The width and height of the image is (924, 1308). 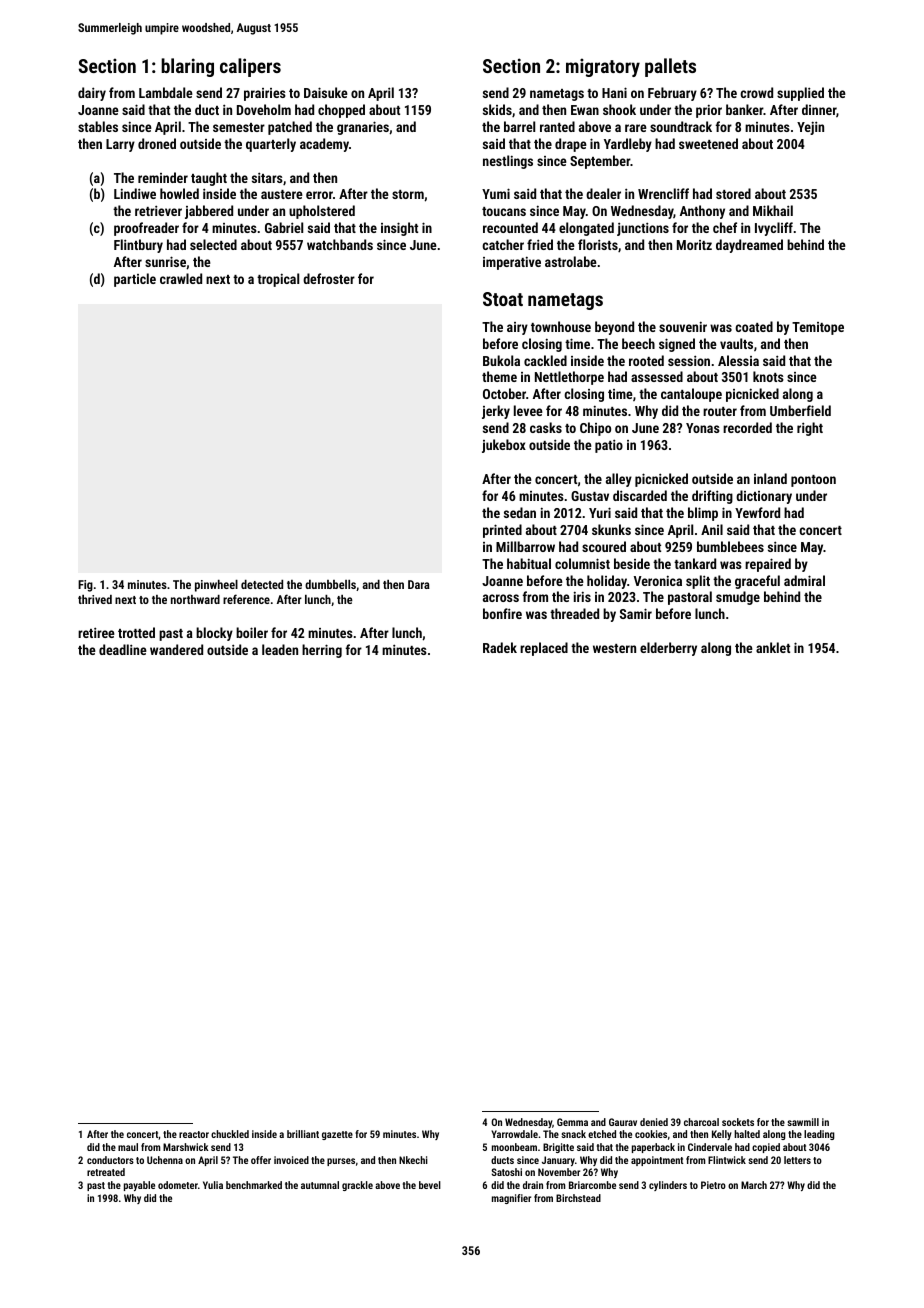 I want to click on migratory, so click(x=603, y=67).
